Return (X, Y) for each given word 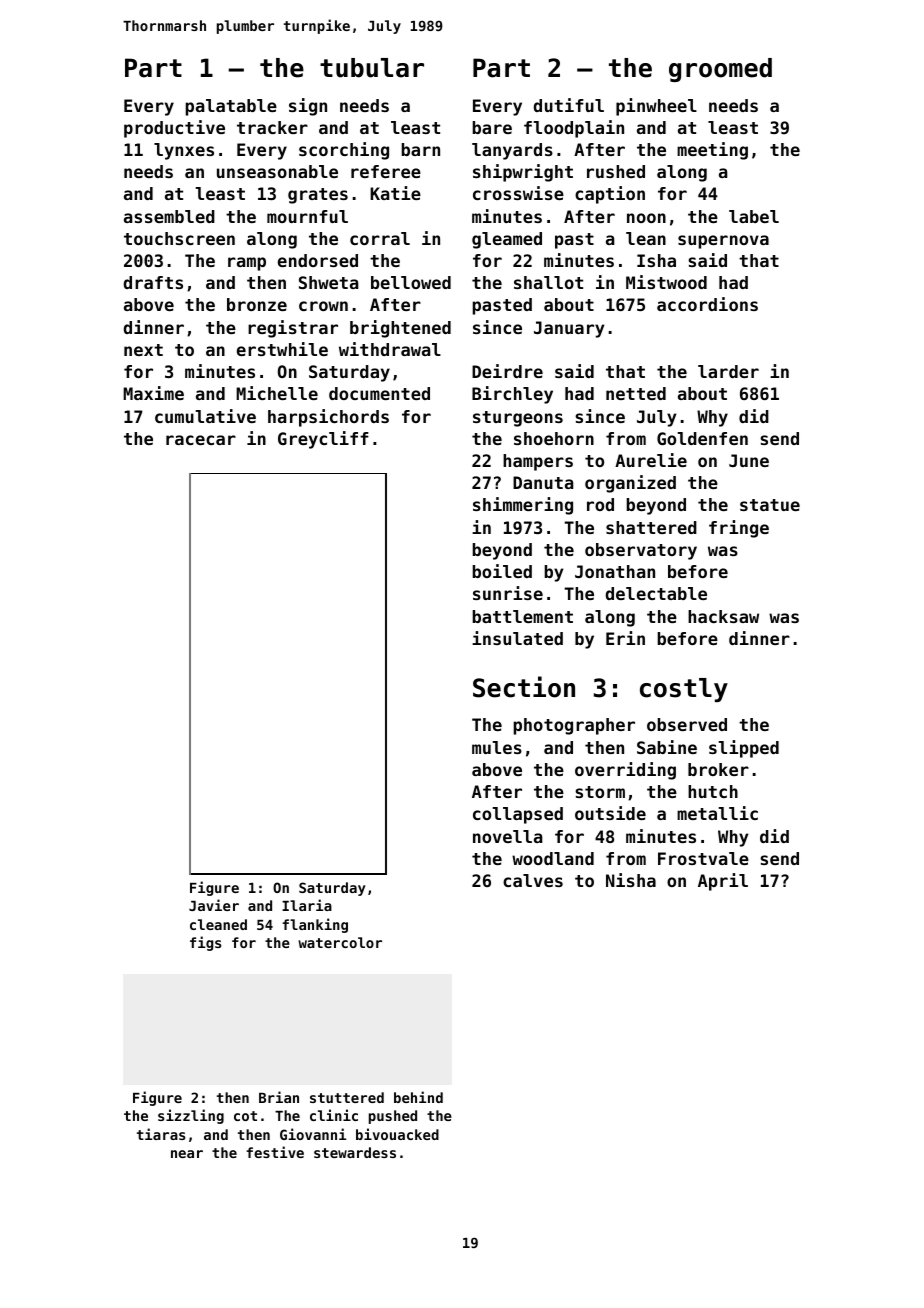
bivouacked (397, 1134)
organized (630, 484)
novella (508, 836)
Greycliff (323, 440)
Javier (214, 905)
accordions (707, 304)
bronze (257, 304)
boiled (502, 571)
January (569, 329)
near (187, 1154)
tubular (372, 68)
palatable (231, 107)
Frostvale (703, 858)
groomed (720, 70)
